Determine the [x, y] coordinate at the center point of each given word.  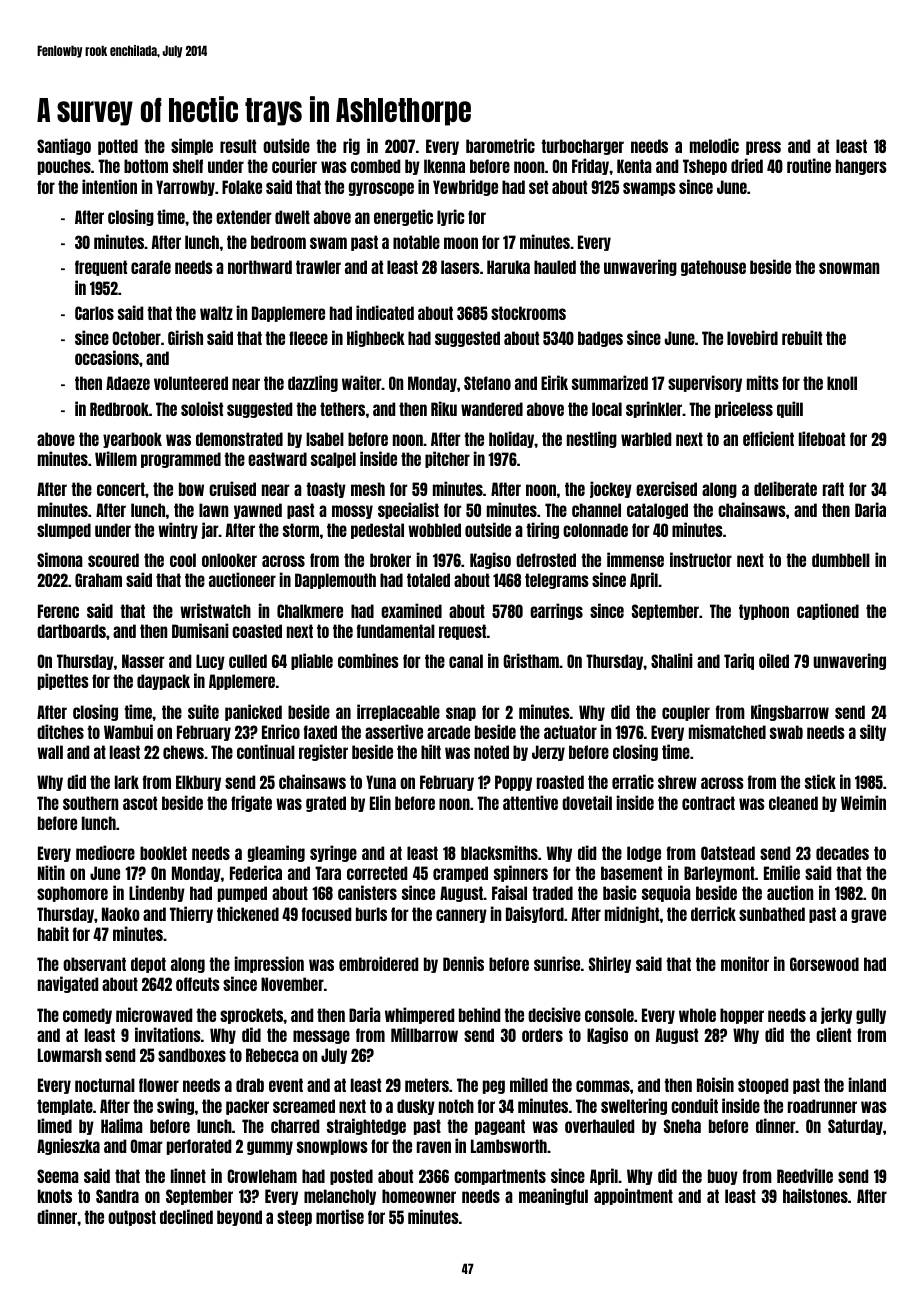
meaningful [553, 1196]
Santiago [64, 146]
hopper [742, 1016]
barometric [500, 145]
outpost [132, 1218]
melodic [714, 145]
